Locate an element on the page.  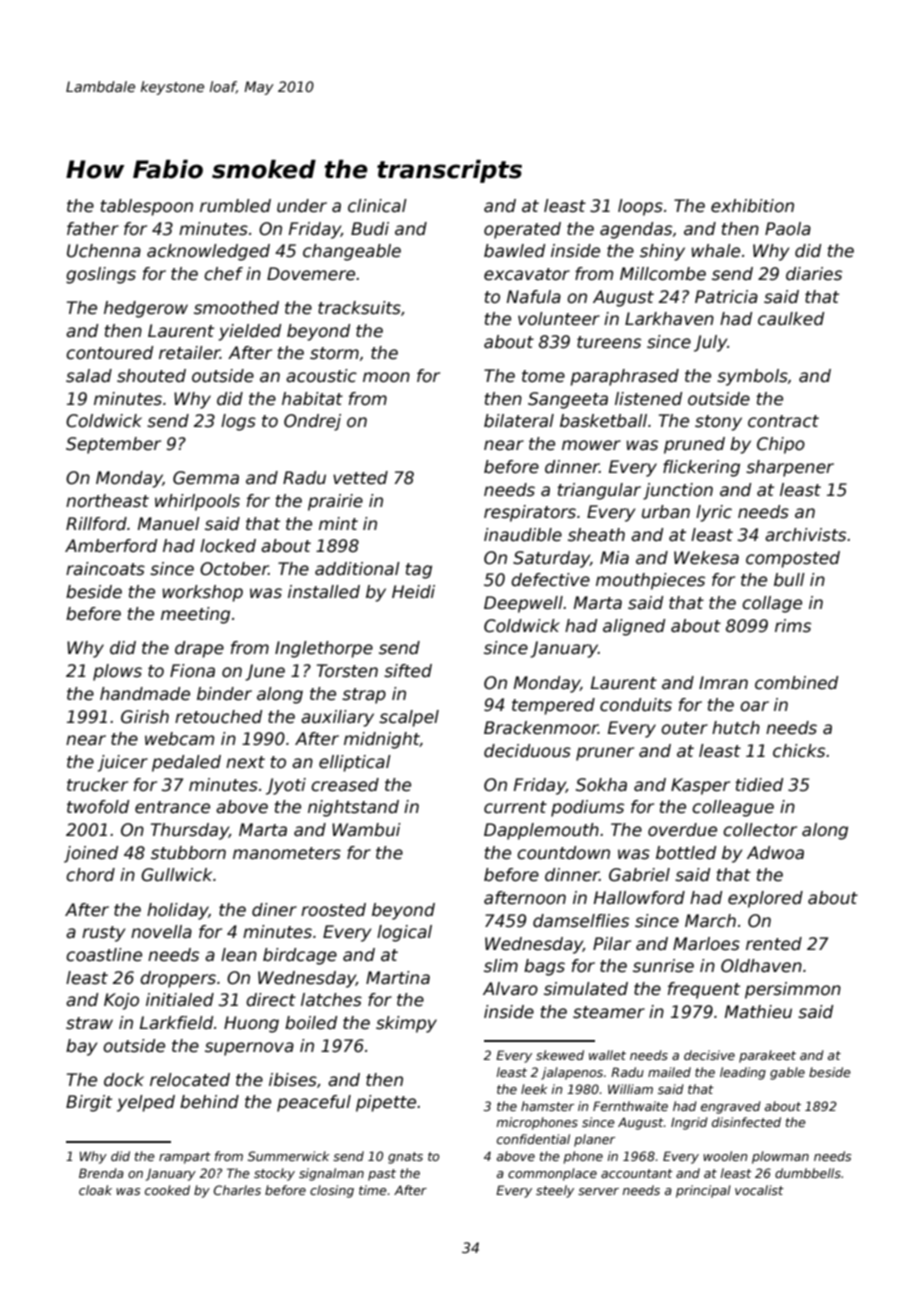
clinical is located at coordinates (377, 206).
